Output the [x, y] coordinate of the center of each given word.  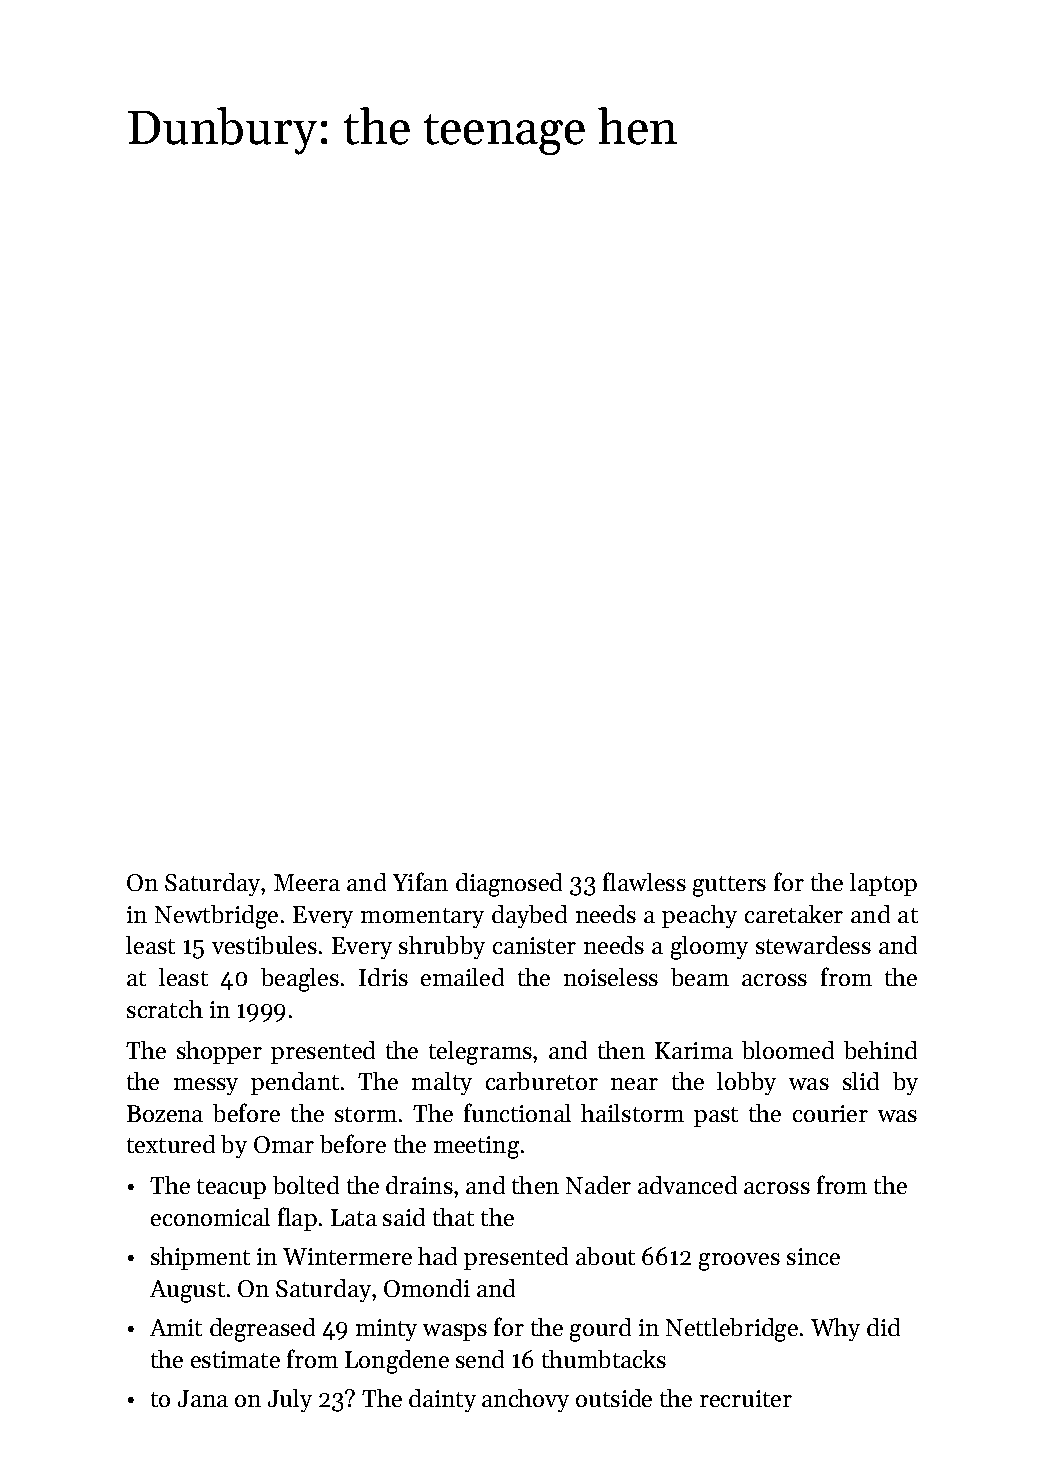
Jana [203, 1398]
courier [830, 1113]
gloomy [709, 948]
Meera [307, 882]
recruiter [746, 1398]
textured [171, 1144]
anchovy [525, 1400]
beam [700, 977]
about [605, 1256]
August [187, 1291]
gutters [729, 886]
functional [517, 1112]
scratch [165, 1009]
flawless [644, 881]
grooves [739, 1262]
